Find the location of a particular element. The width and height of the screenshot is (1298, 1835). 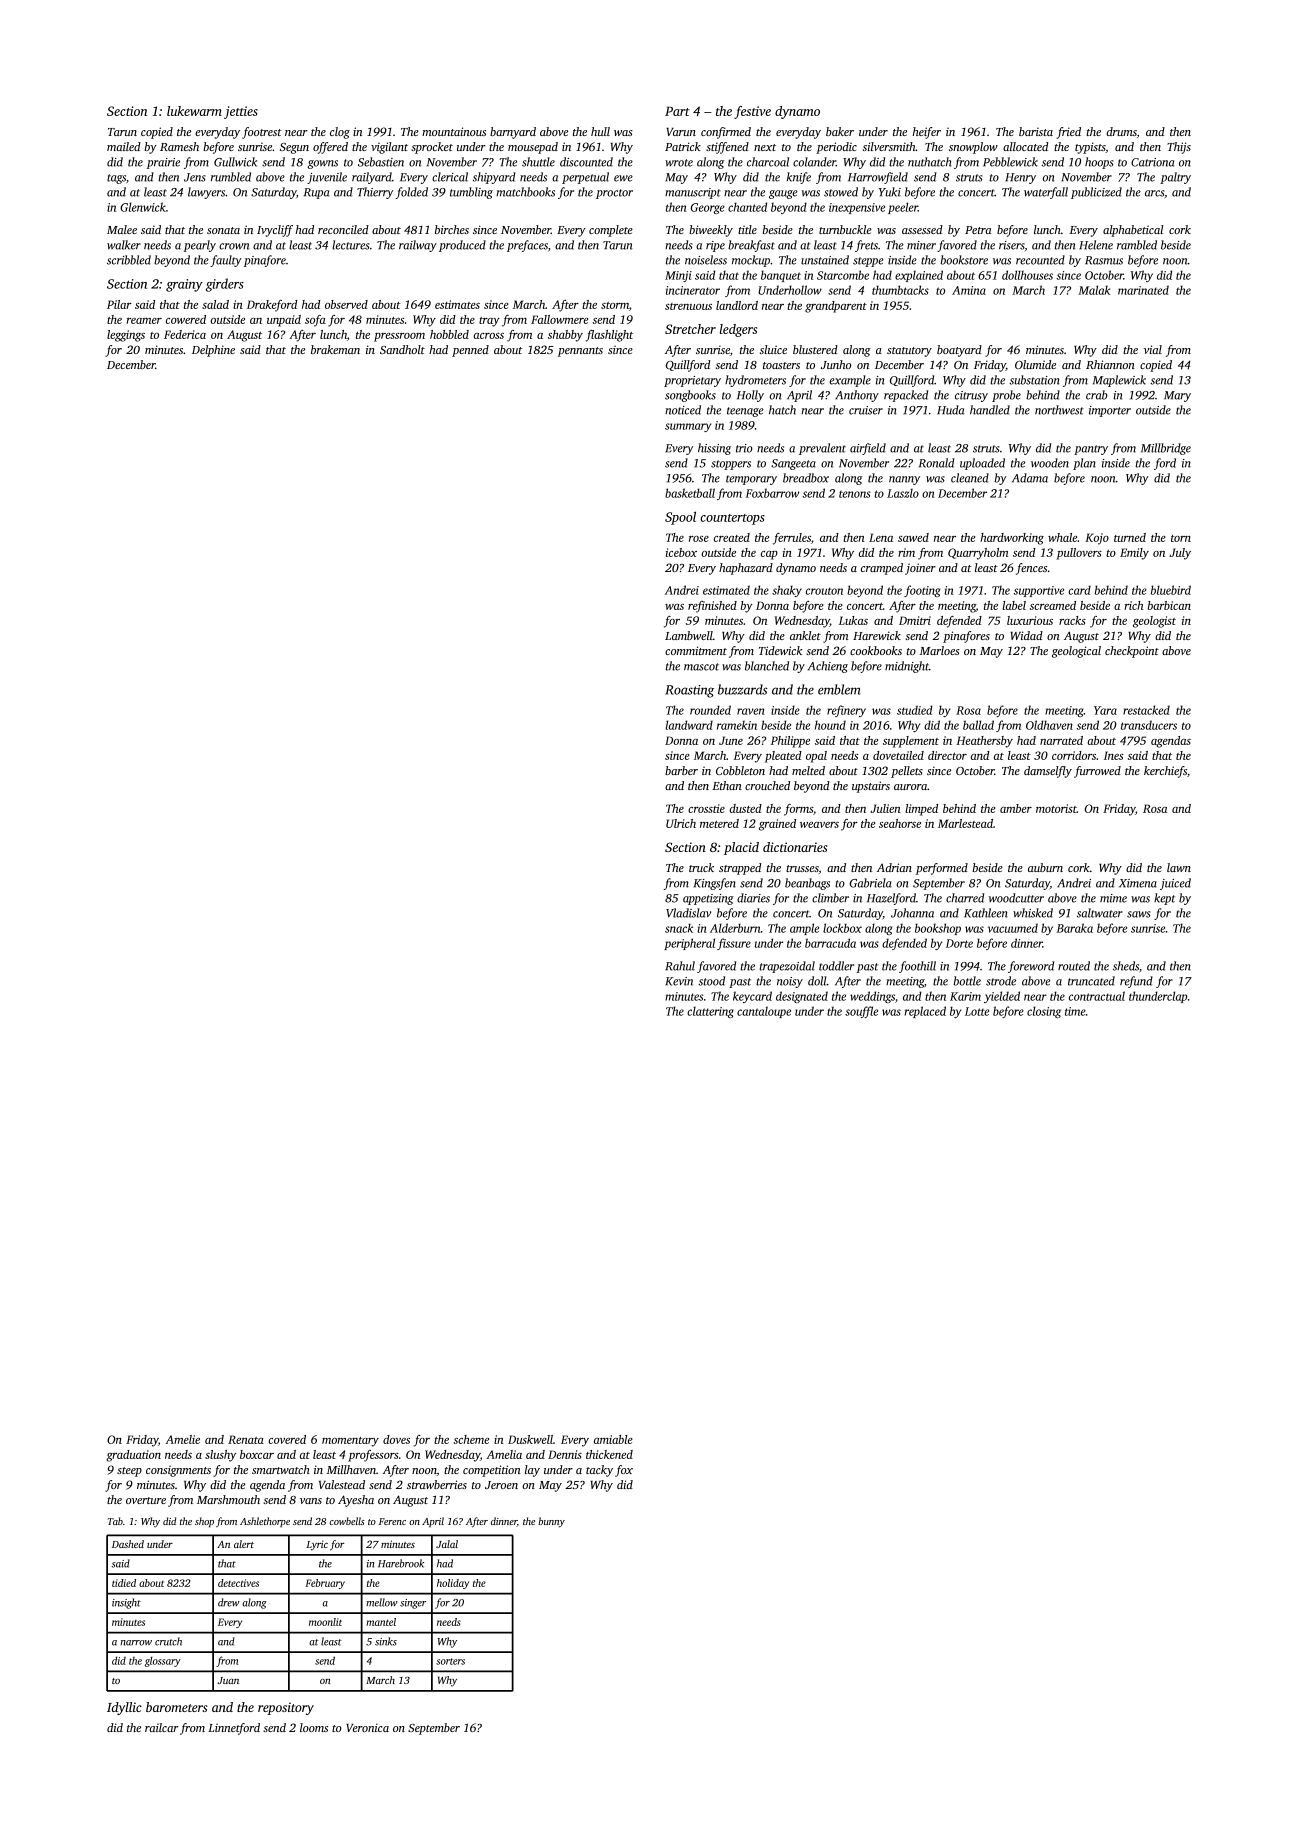

heifer is located at coordinates (926, 133).
